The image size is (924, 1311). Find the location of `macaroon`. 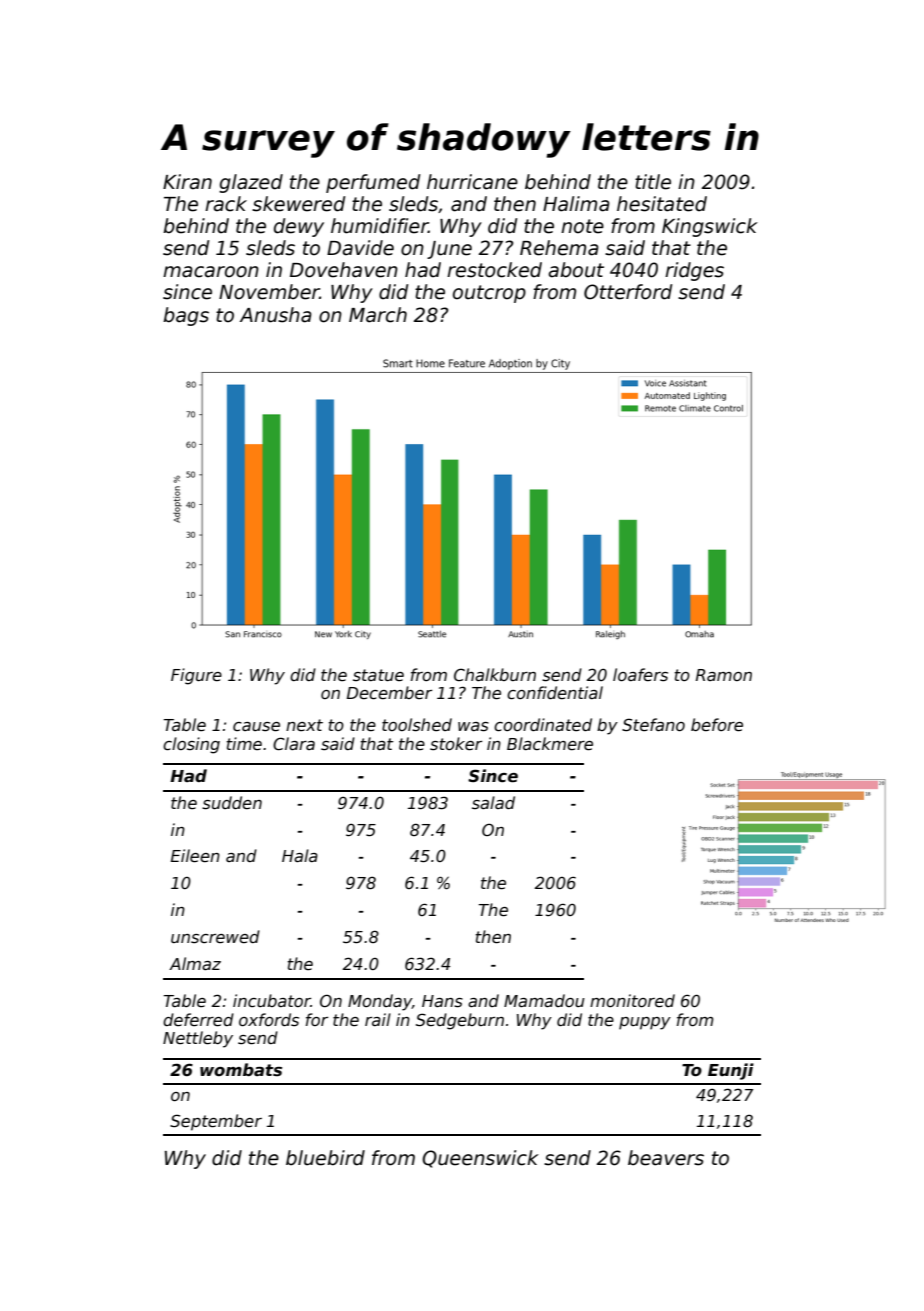

macaroon is located at coordinates (211, 272).
